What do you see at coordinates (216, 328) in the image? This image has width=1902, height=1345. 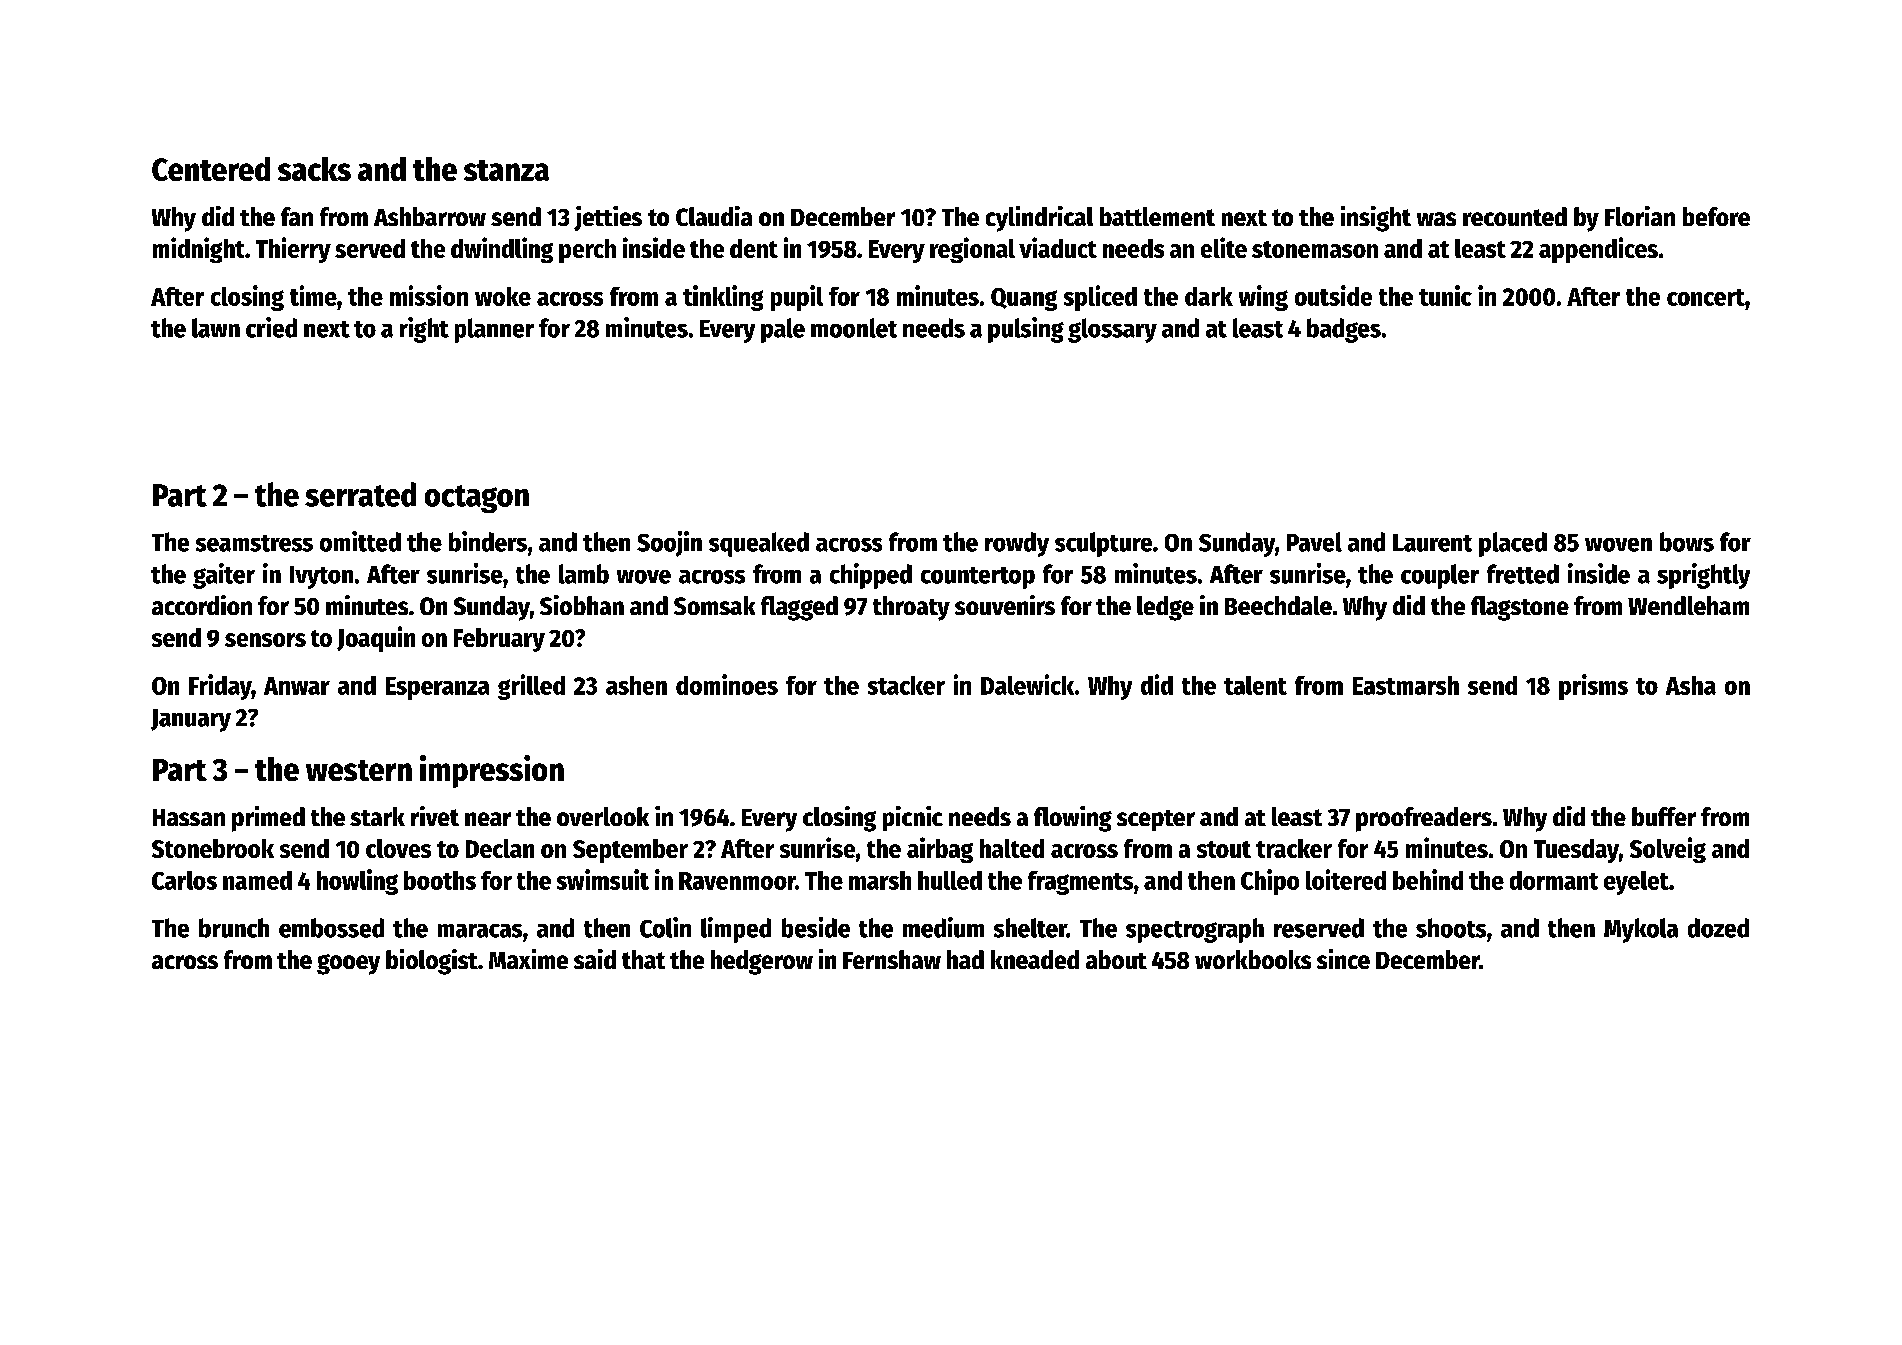 I see `lawn` at bounding box center [216, 328].
